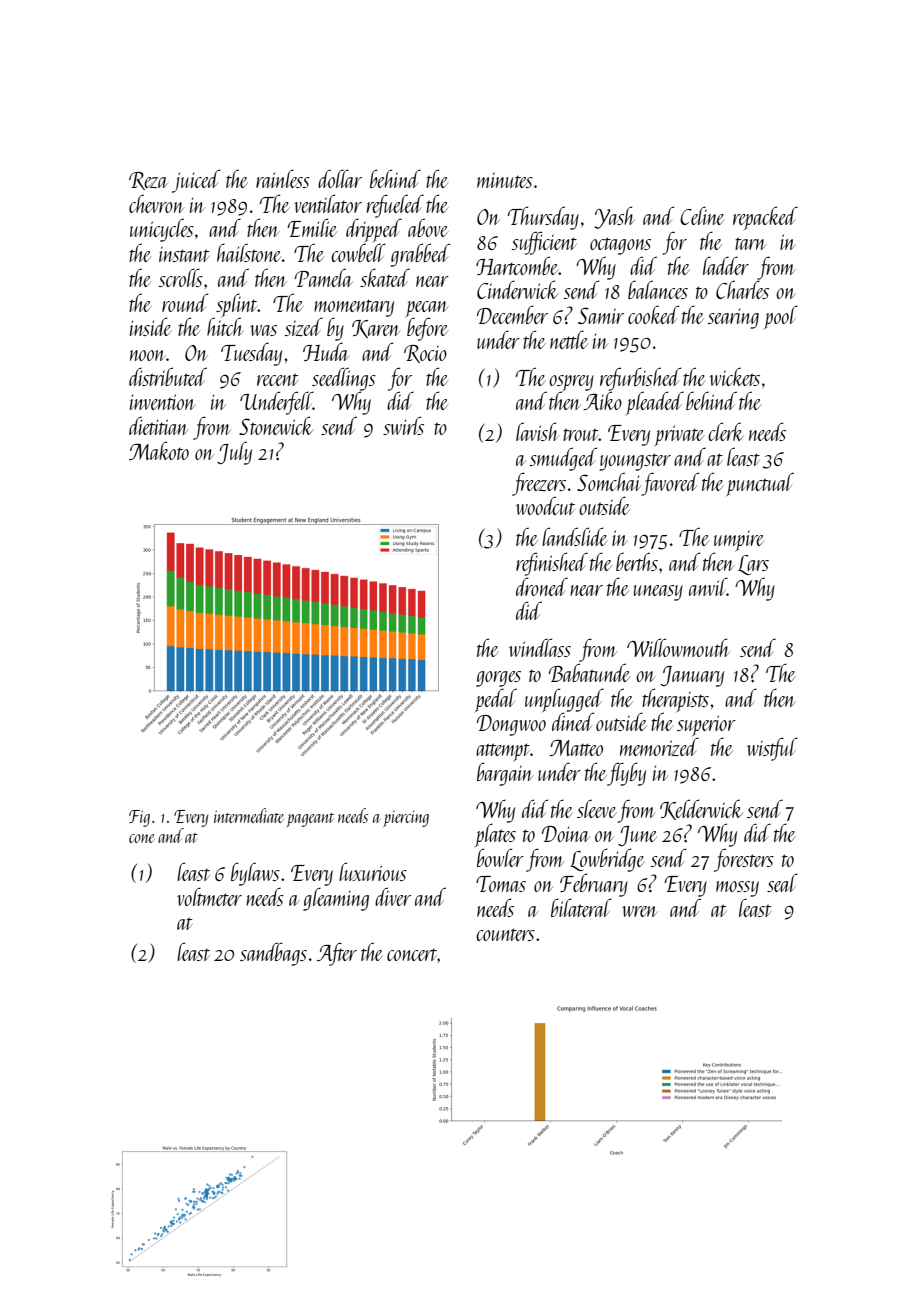 The height and width of the screenshot is (1311, 924). Describe the element at coordinates (157, 203) in the screenshot. I see `chevron` at that location.
